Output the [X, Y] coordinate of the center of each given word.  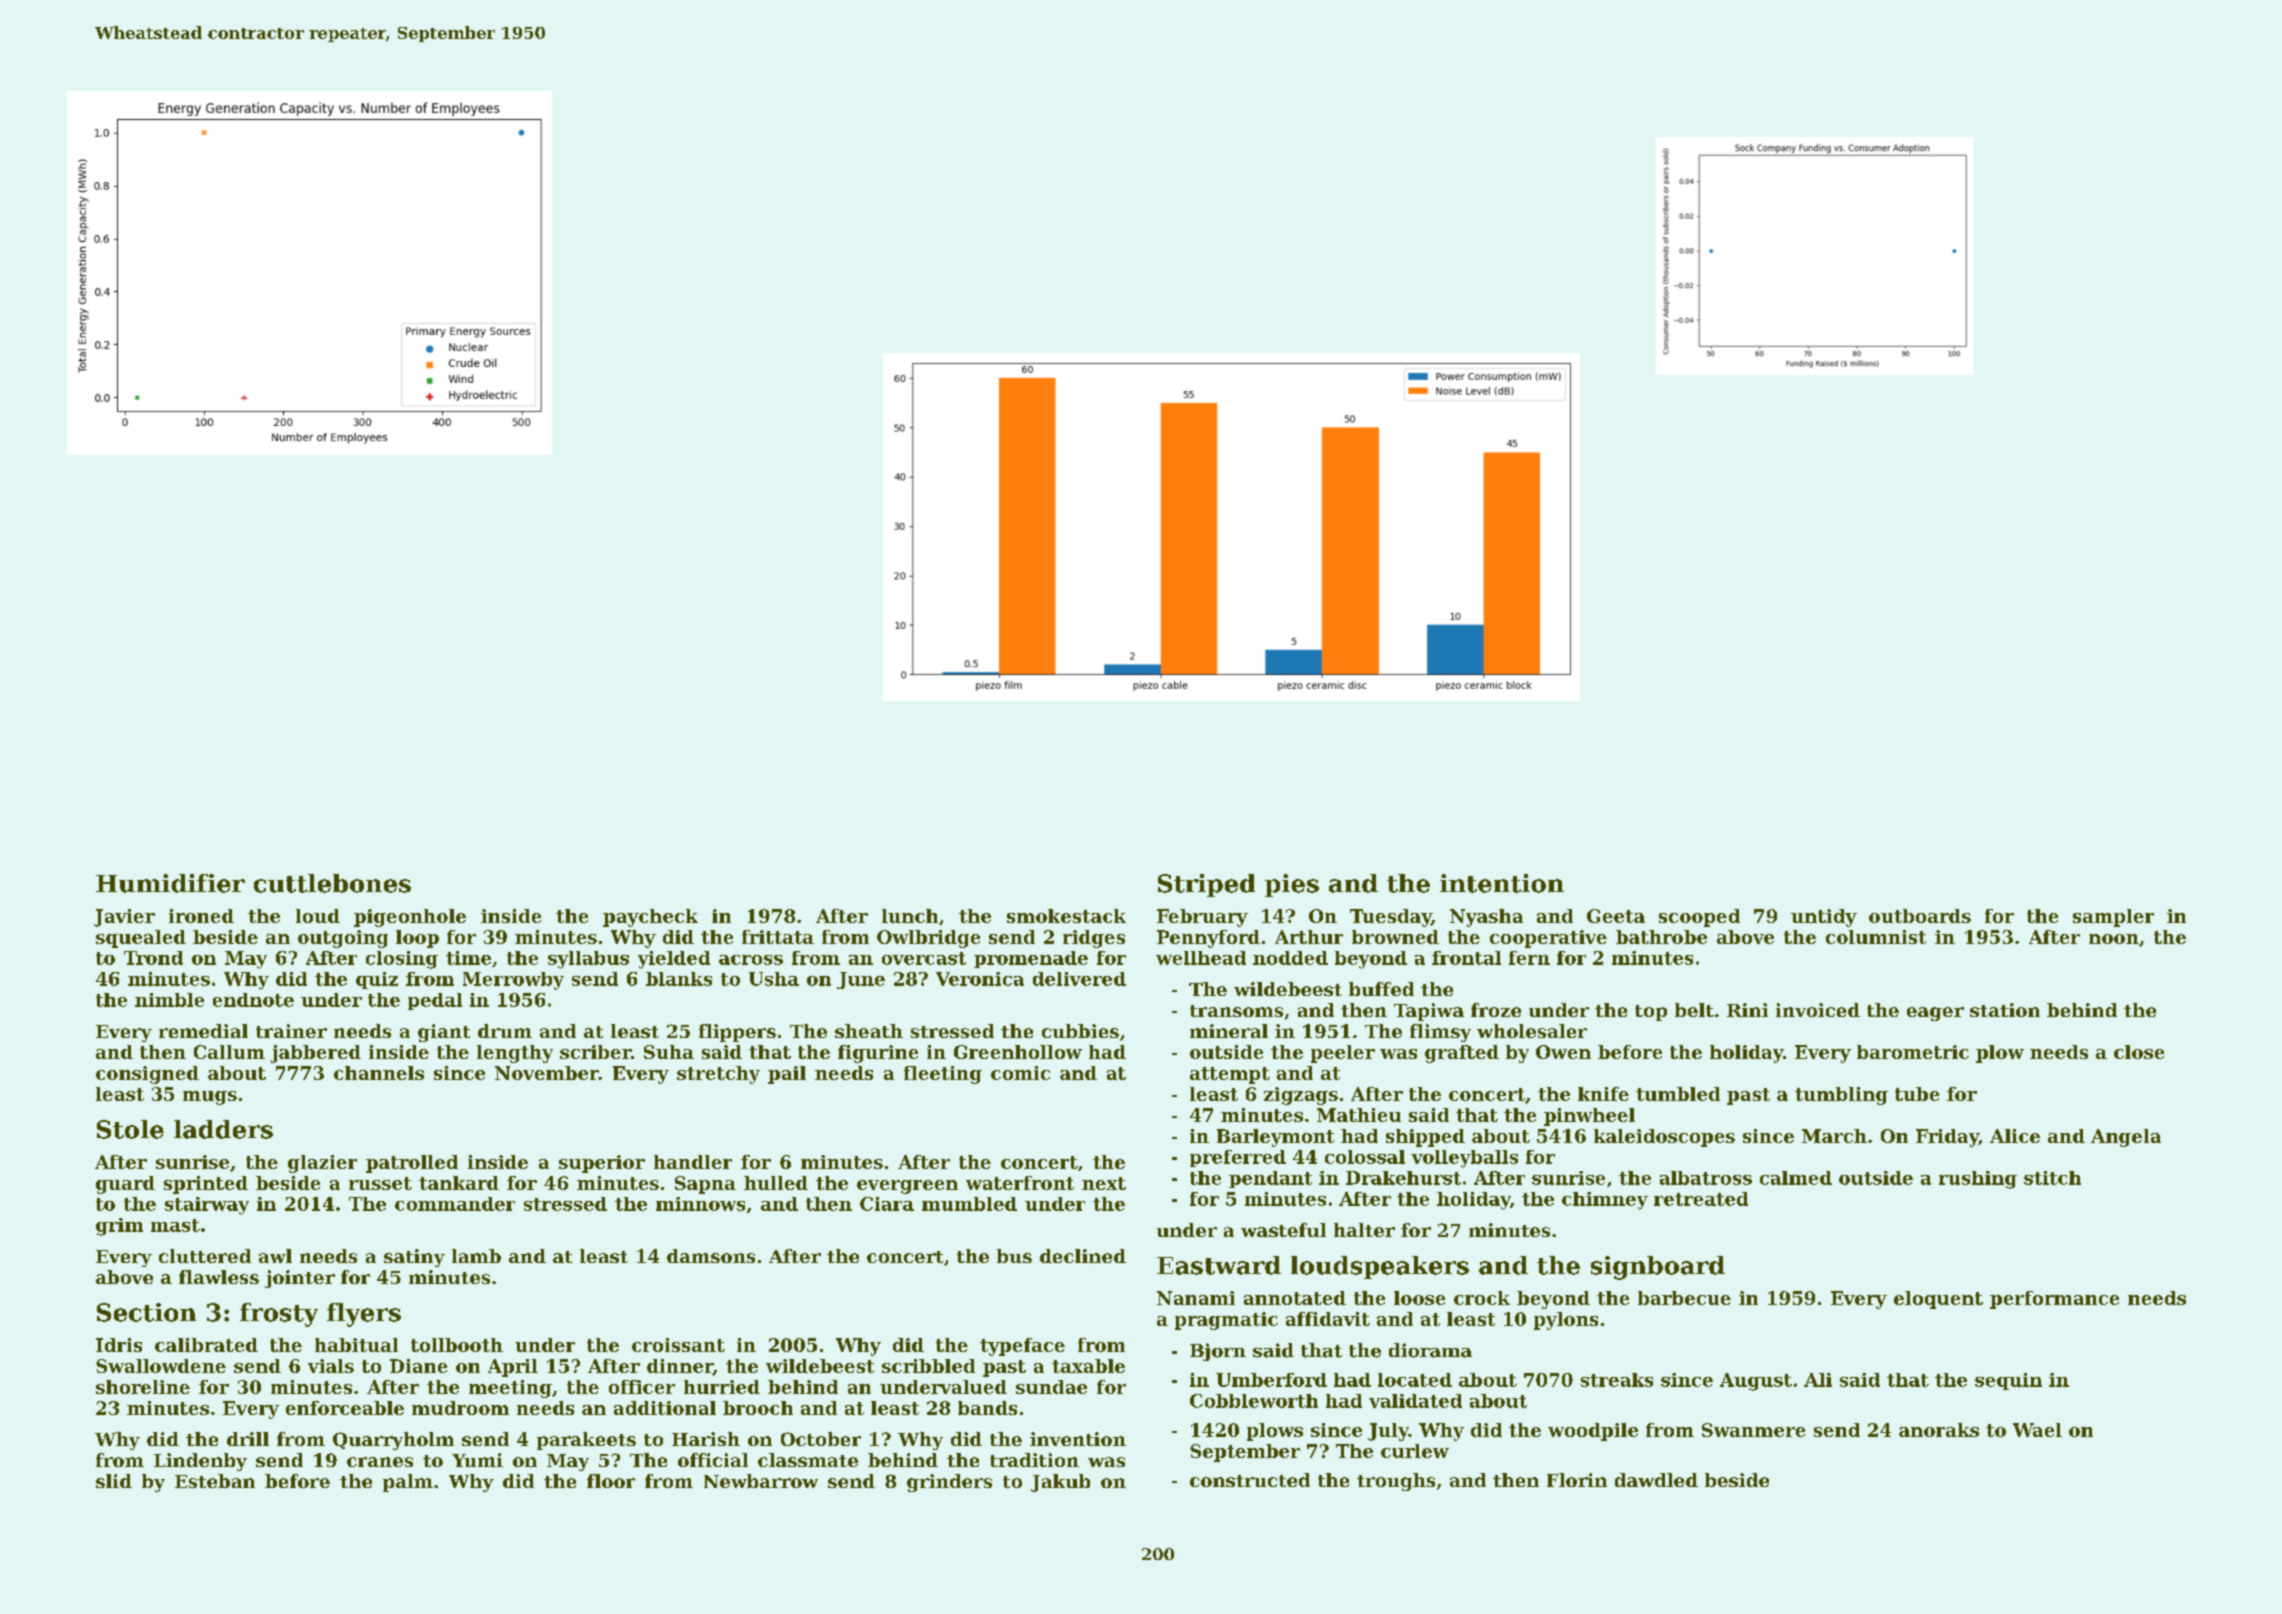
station [2005, 1010]
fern [1529, 958]
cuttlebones [332, 883]
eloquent [1938, 1300]
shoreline [143, 1387]
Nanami [1196, 1298]
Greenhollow [1018, 1052]
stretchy [718, 1075]
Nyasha [1486, 918]
